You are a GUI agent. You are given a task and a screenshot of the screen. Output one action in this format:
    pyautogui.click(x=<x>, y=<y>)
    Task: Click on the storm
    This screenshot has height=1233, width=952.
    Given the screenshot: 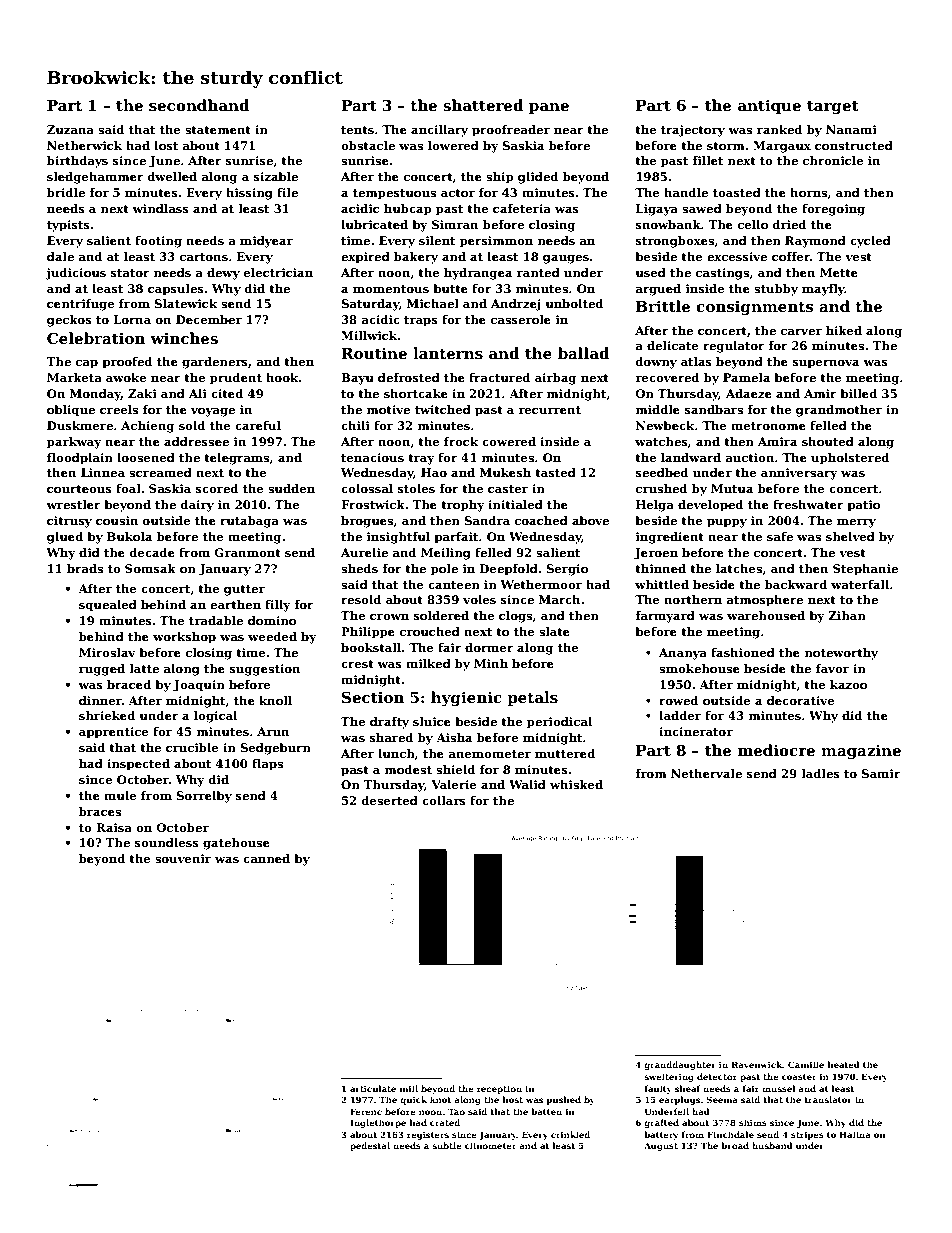 What is the action you would take?
    pyautogui.click(x=726, y=146)
